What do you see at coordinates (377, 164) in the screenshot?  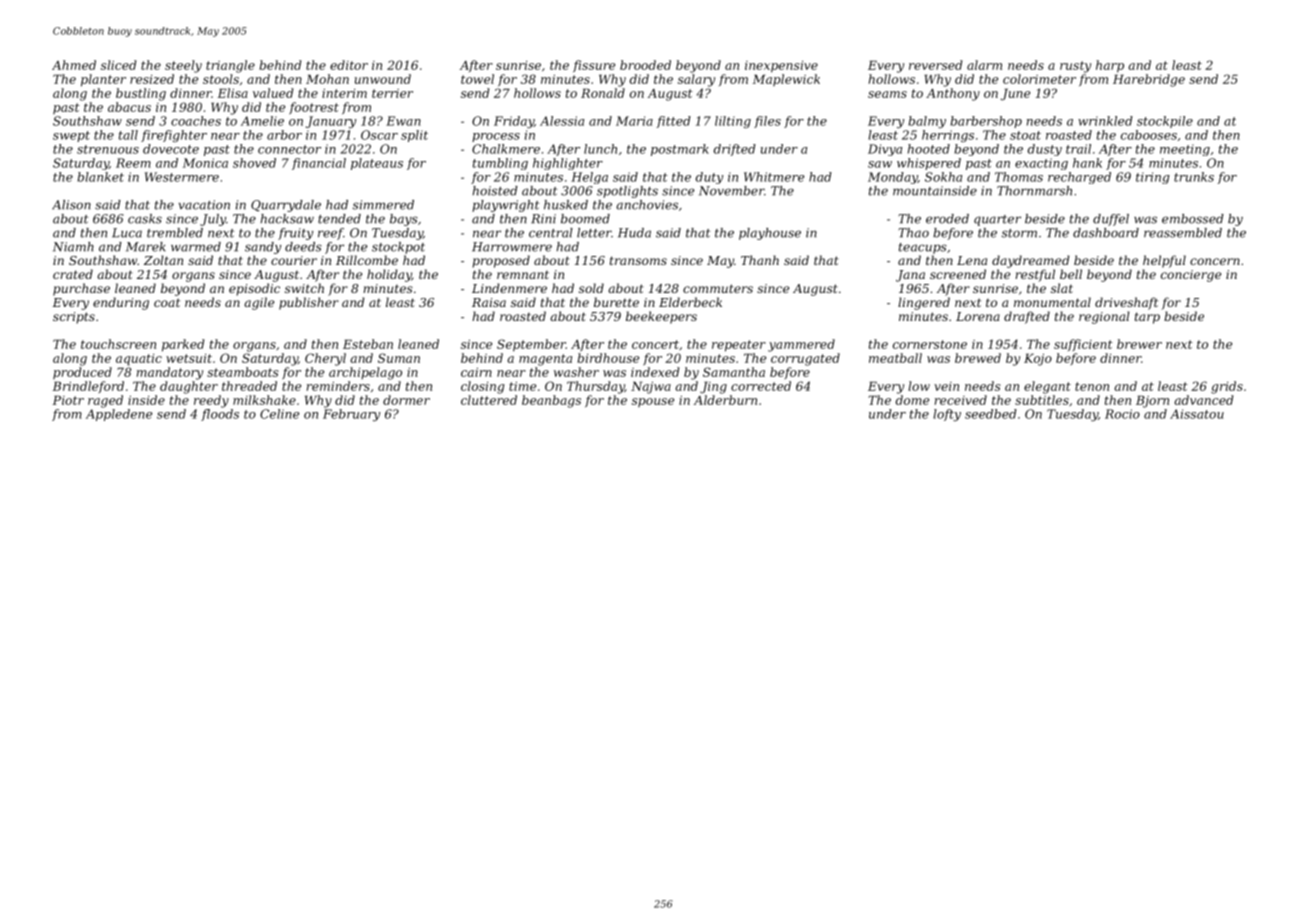 I see `plateaus` at bounding box center [377, 164].
